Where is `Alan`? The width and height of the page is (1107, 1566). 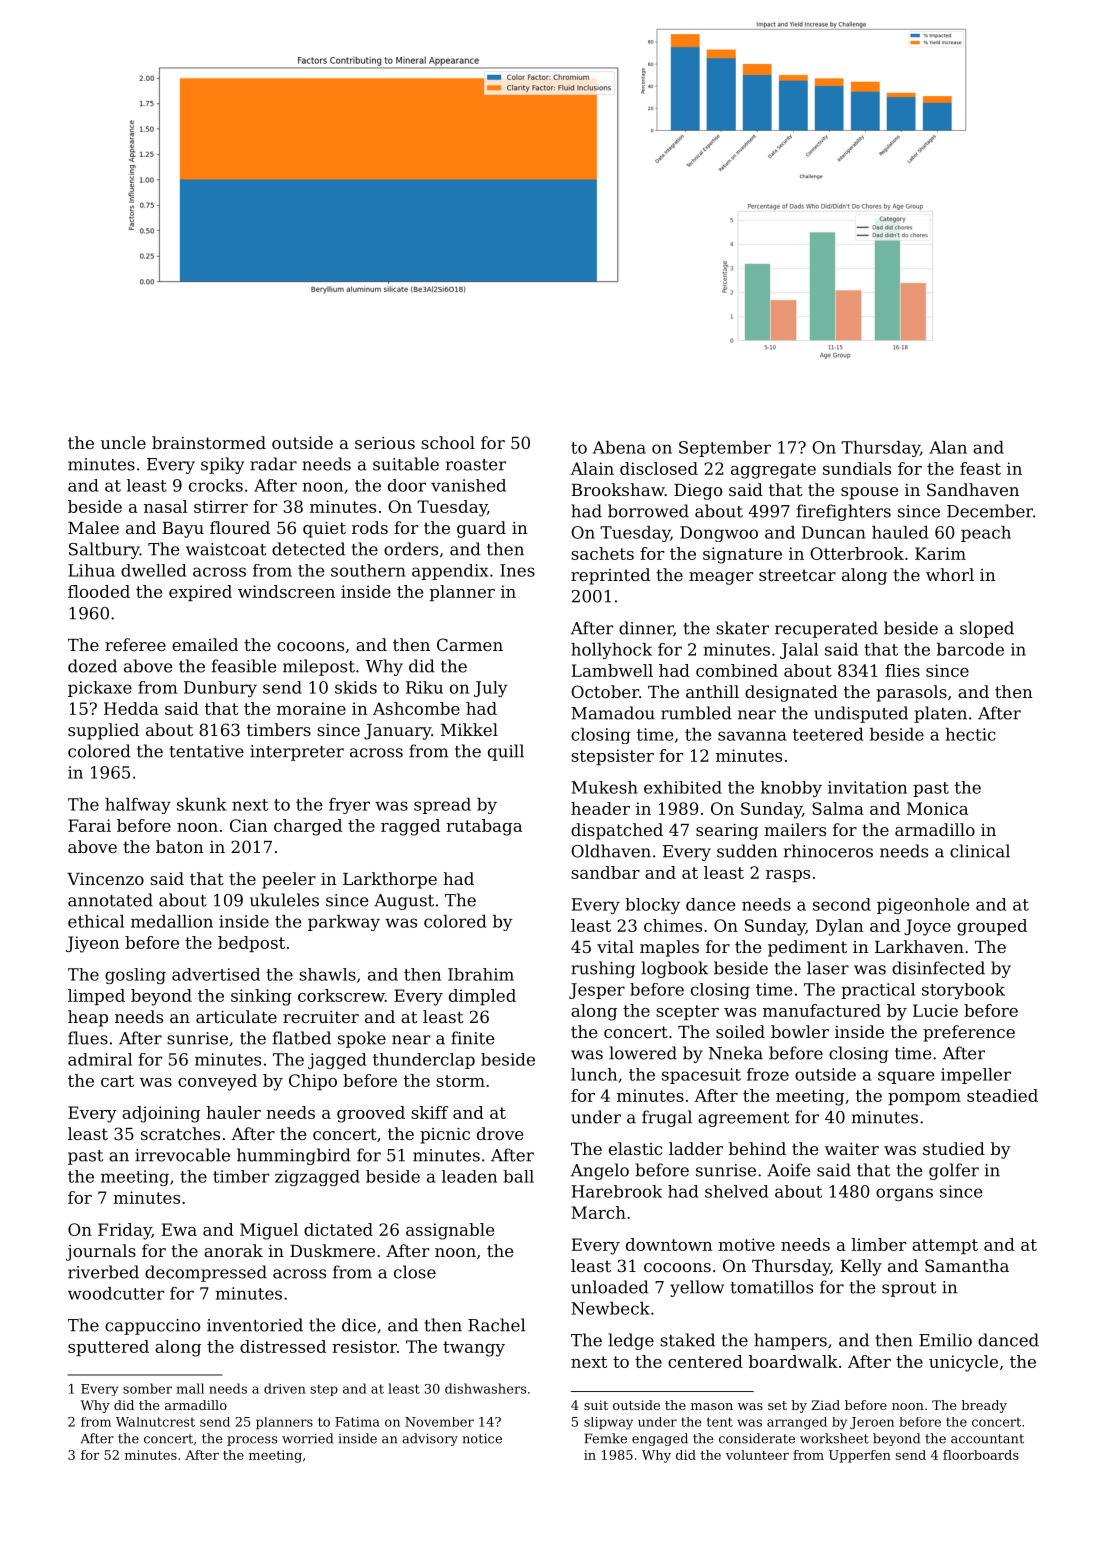 Alan is located at coordinates (948, 447).
